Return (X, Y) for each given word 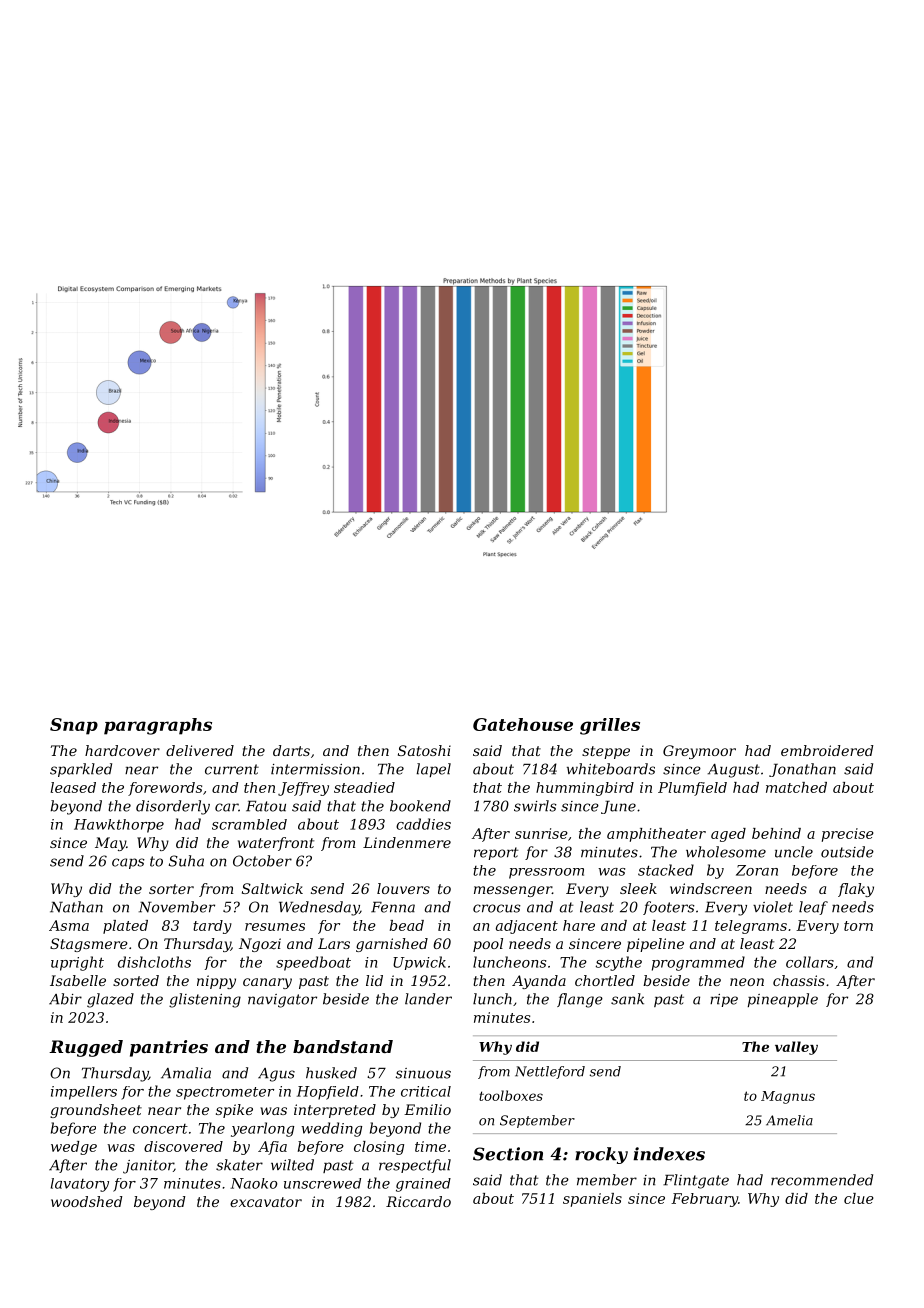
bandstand (343, 1046)
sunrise (541, 833)
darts (291, 750)
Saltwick (272, 888)
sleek (638, 888)
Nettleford (550, 1072)
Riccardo (418, 1201)
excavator (266, 1202)
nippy (216, 982)
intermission (315, 769)
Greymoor (699, 752)
